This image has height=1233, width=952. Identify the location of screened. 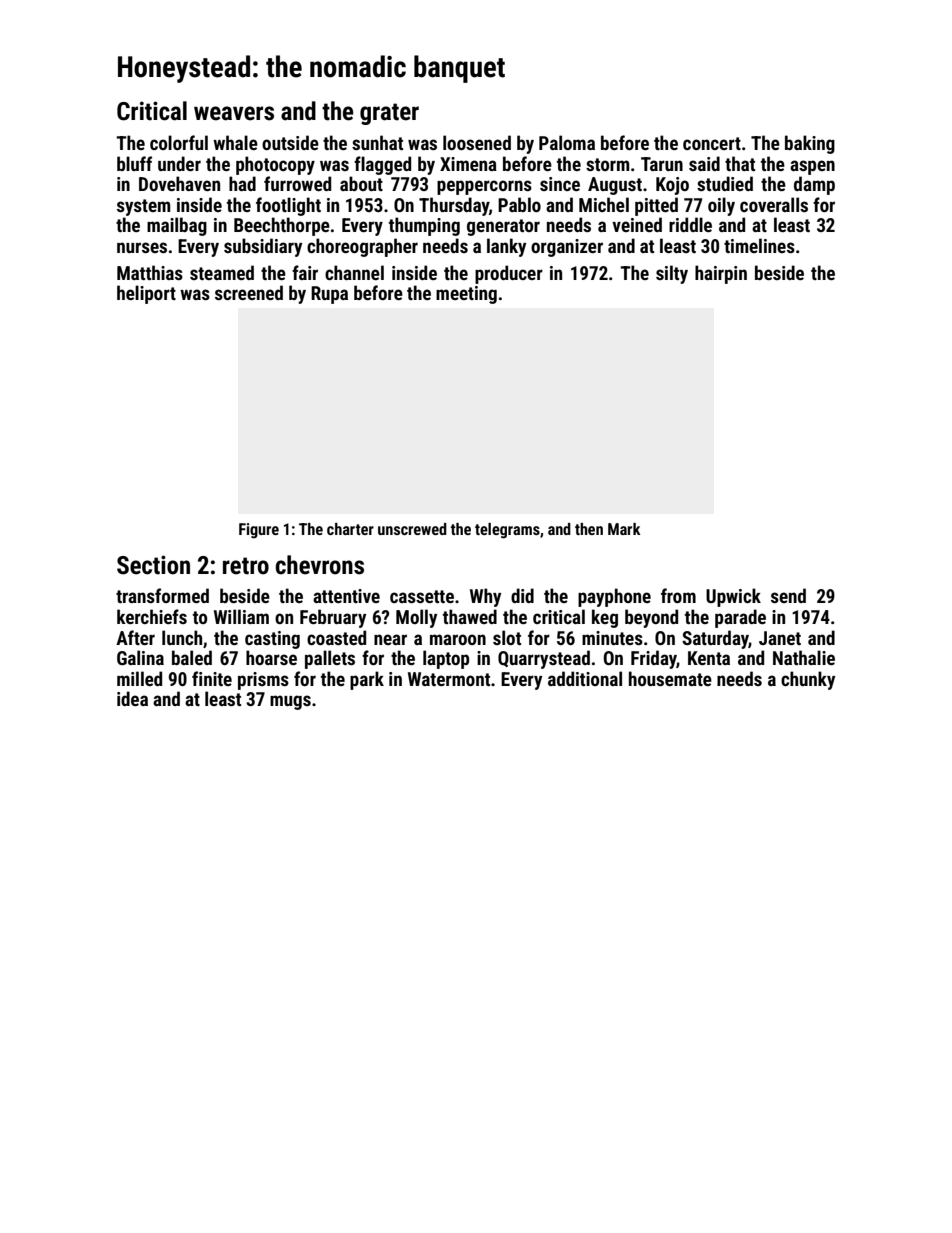
(249, 292).
